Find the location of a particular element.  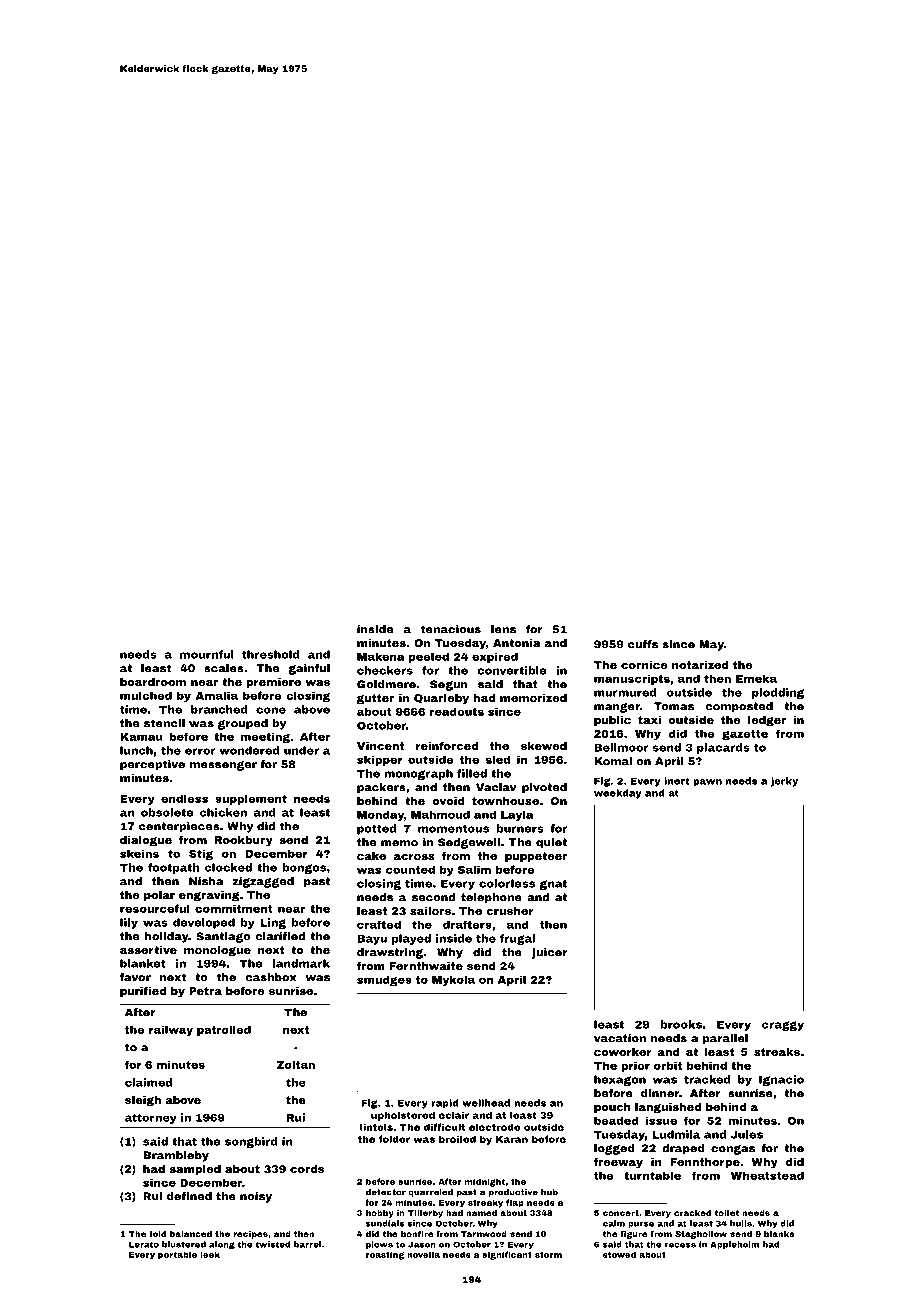

defined is located at coordinates (189, 1196).
